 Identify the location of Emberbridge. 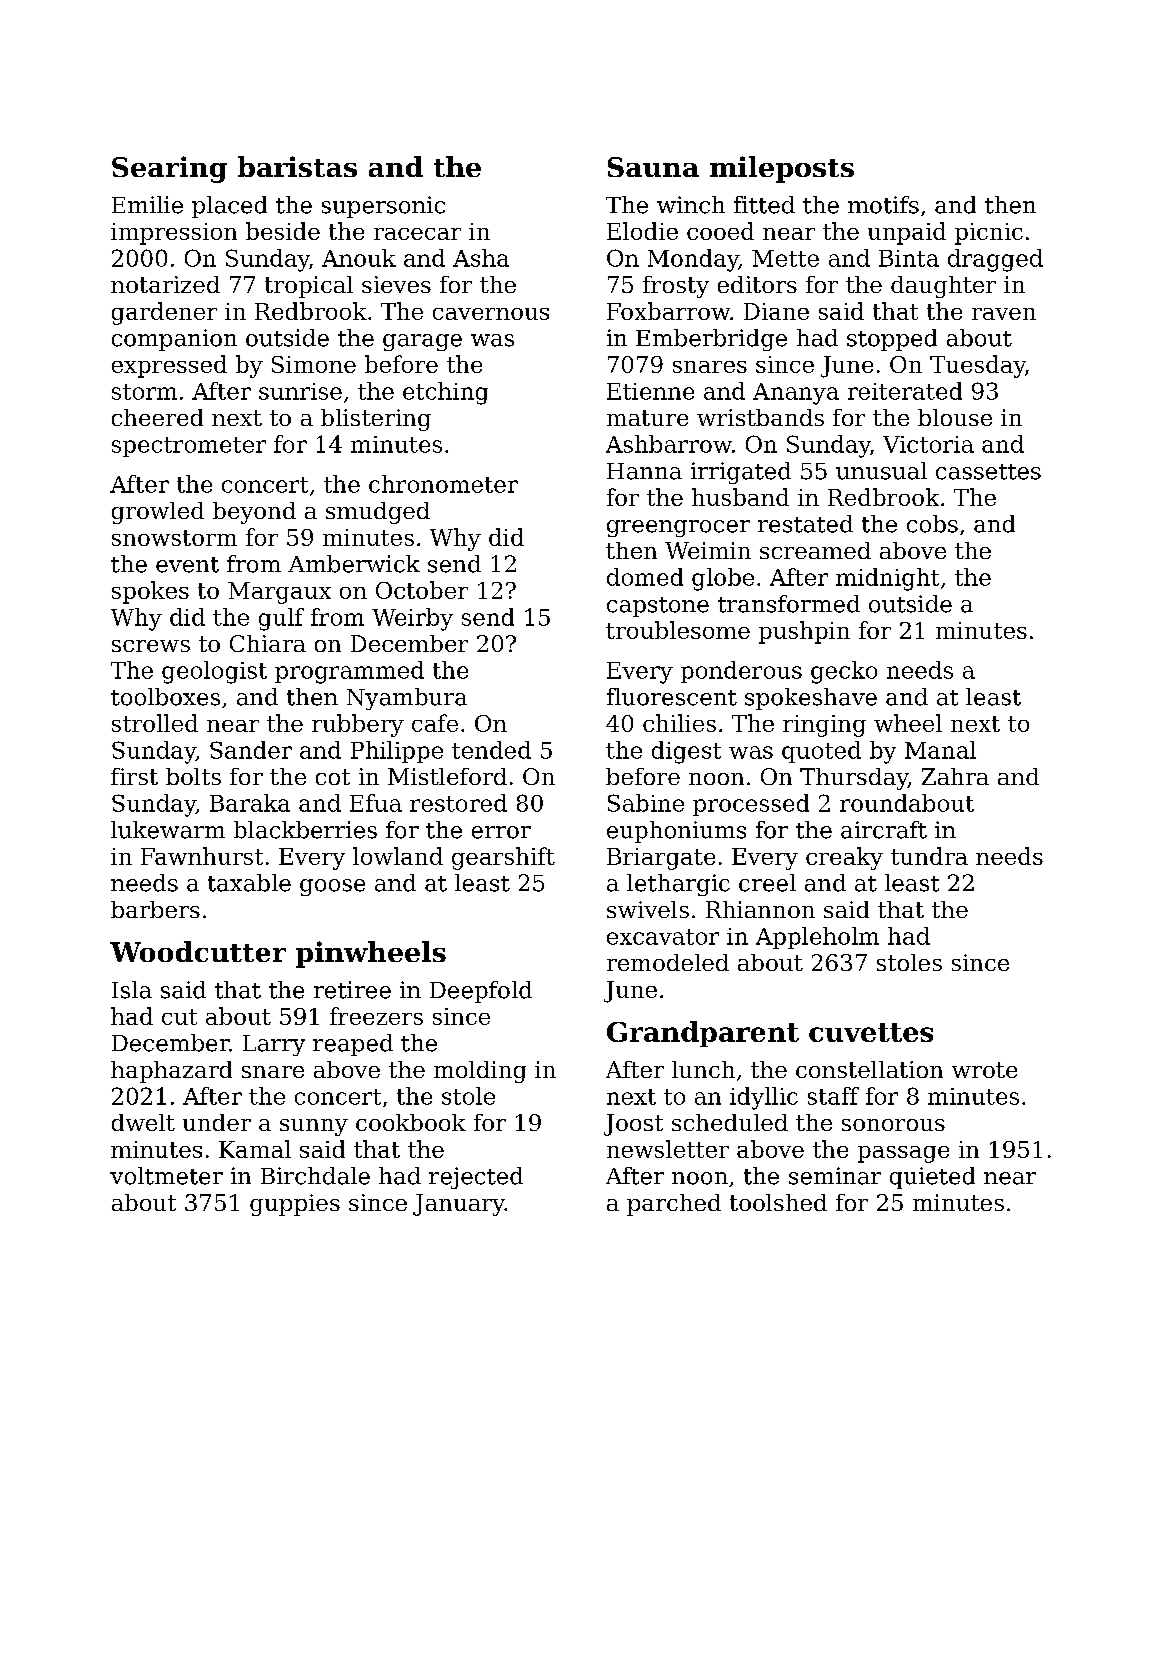
(711, 340).
